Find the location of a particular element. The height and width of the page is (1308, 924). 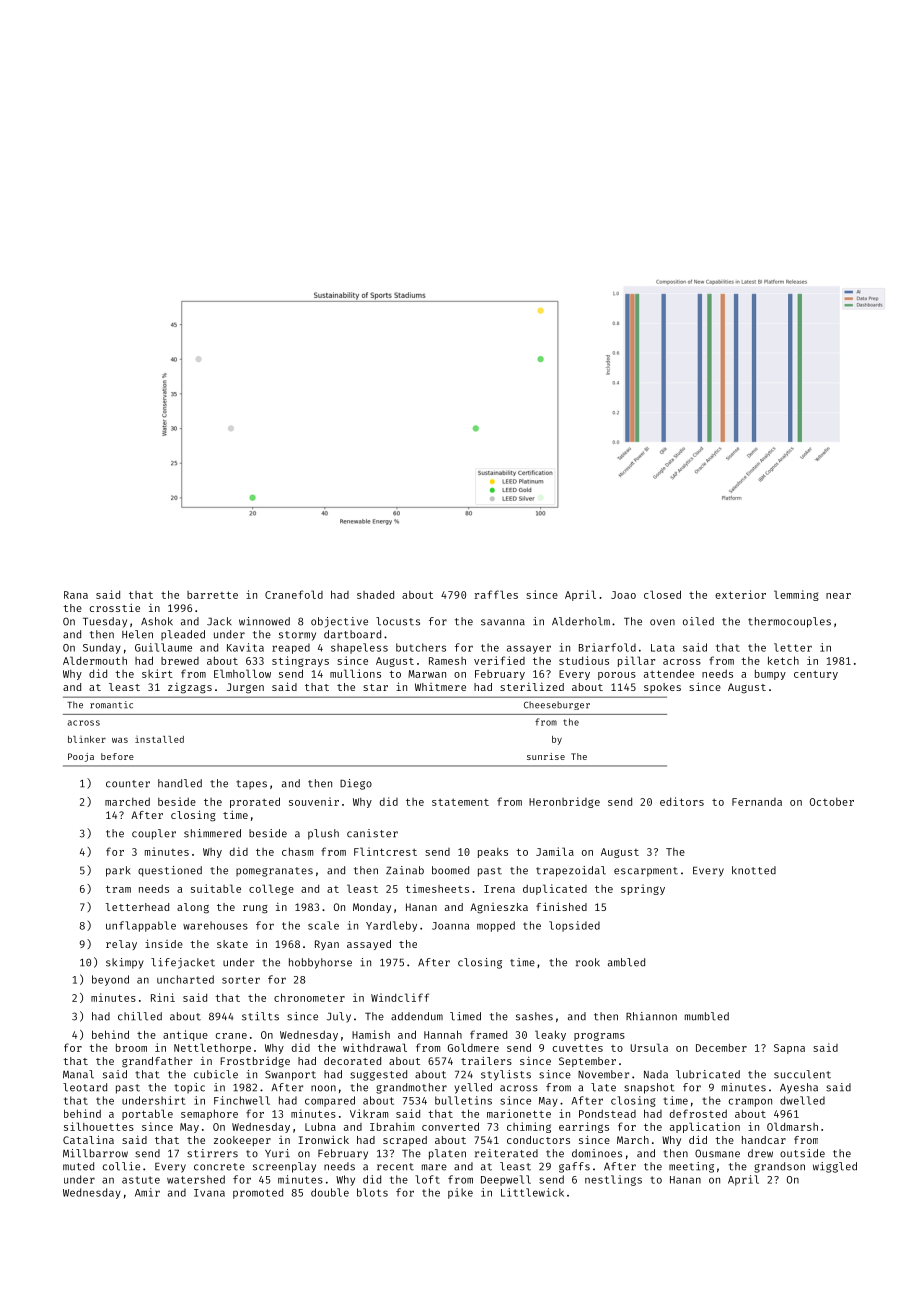

Joao is located at coordinates (623, 595).
